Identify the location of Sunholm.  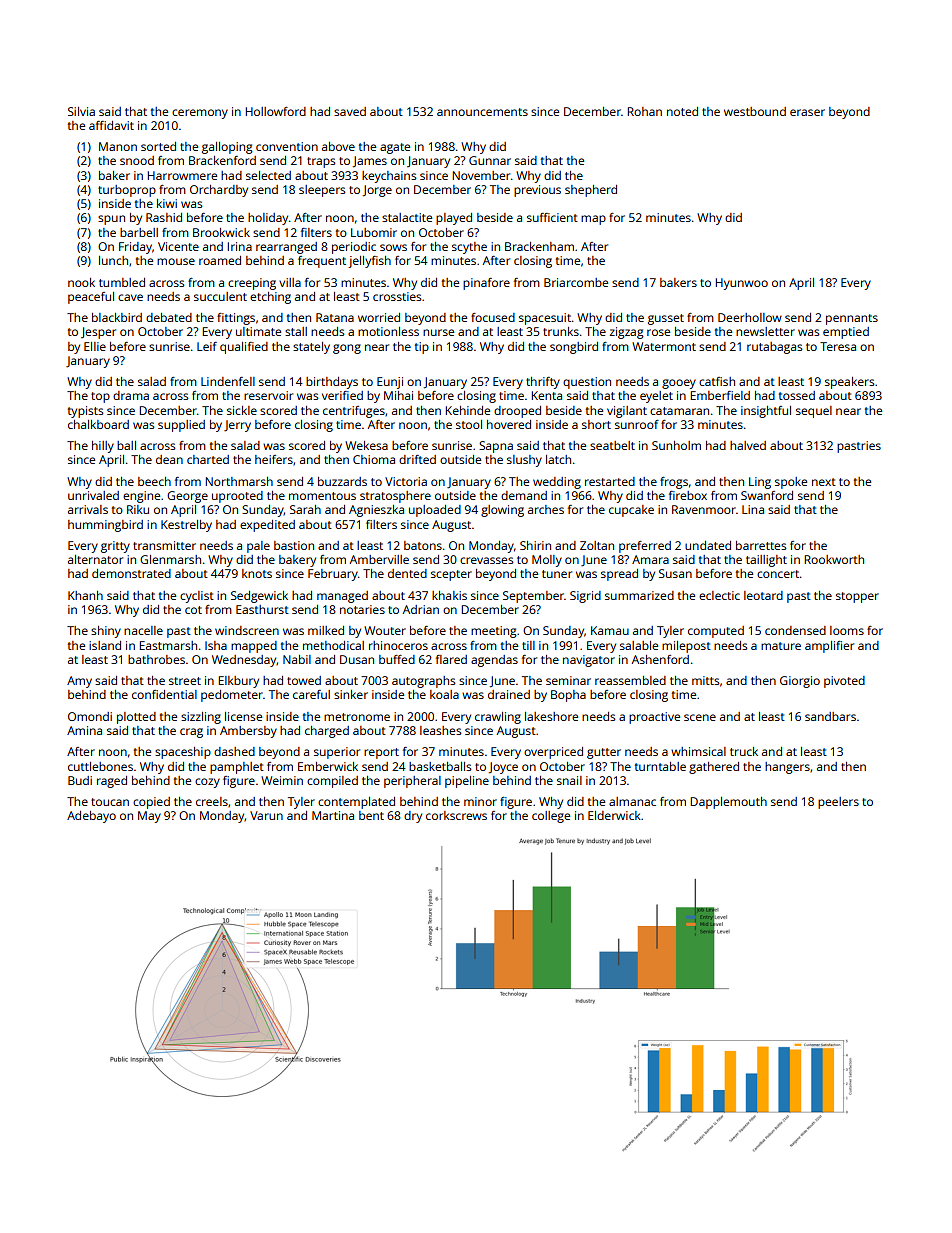
(676, 445).
